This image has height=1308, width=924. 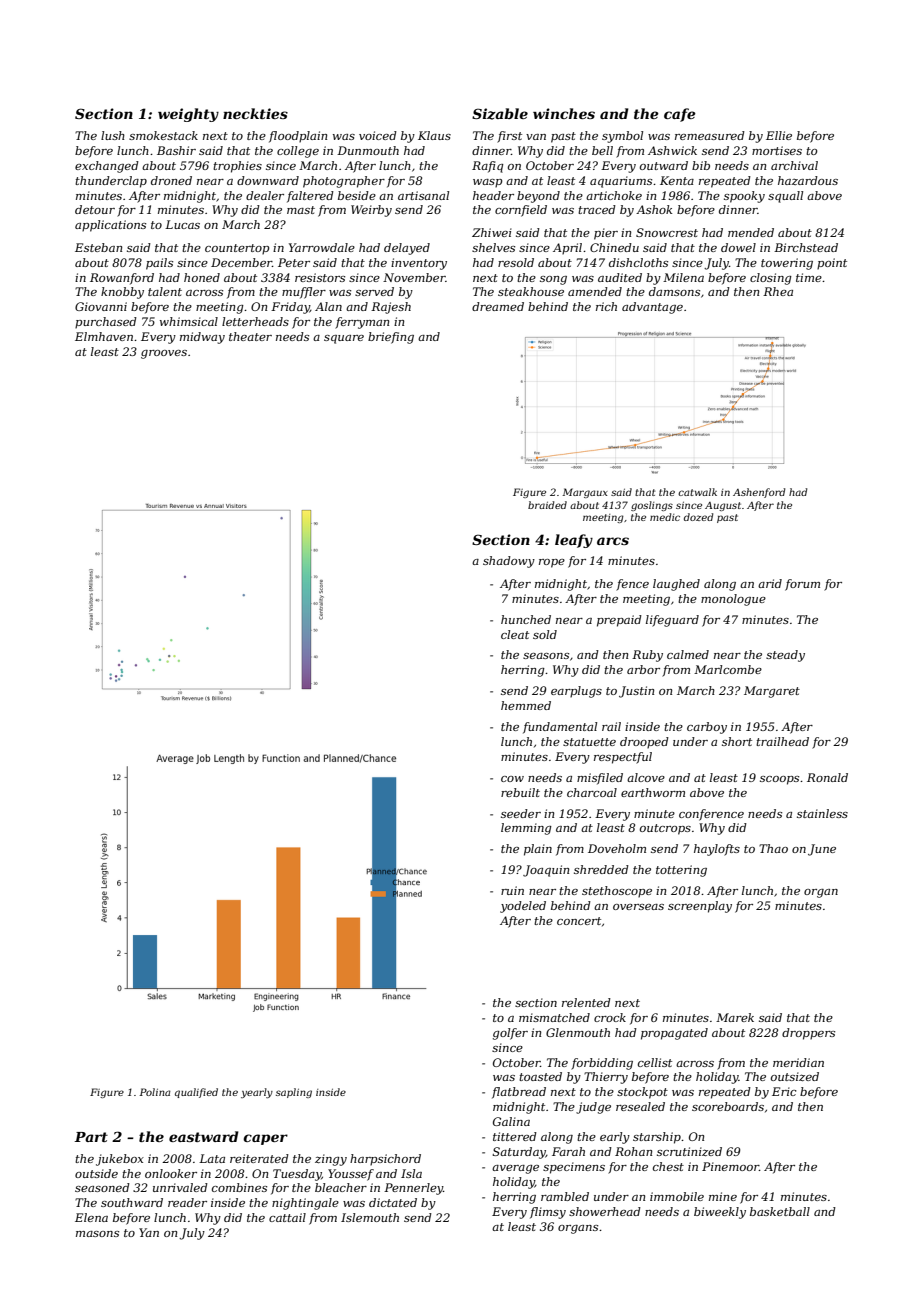 What do you see at coordinates (370, 1217) in the image?
I see `Islemouth` at bounding box center [370, 1217].
